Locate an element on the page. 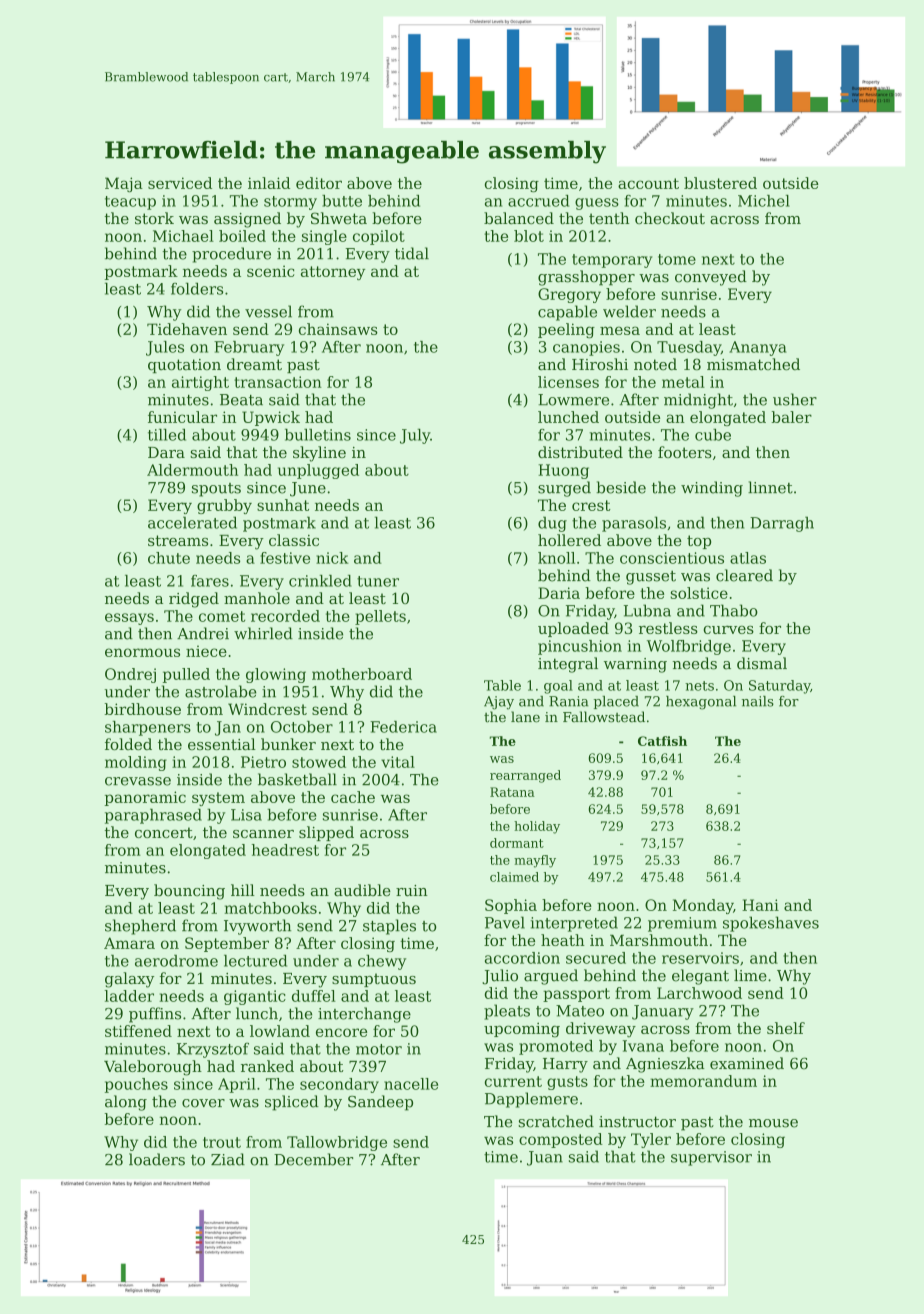 The image size is (924, 1314). Juan is located at coordinates (545, 1158).
